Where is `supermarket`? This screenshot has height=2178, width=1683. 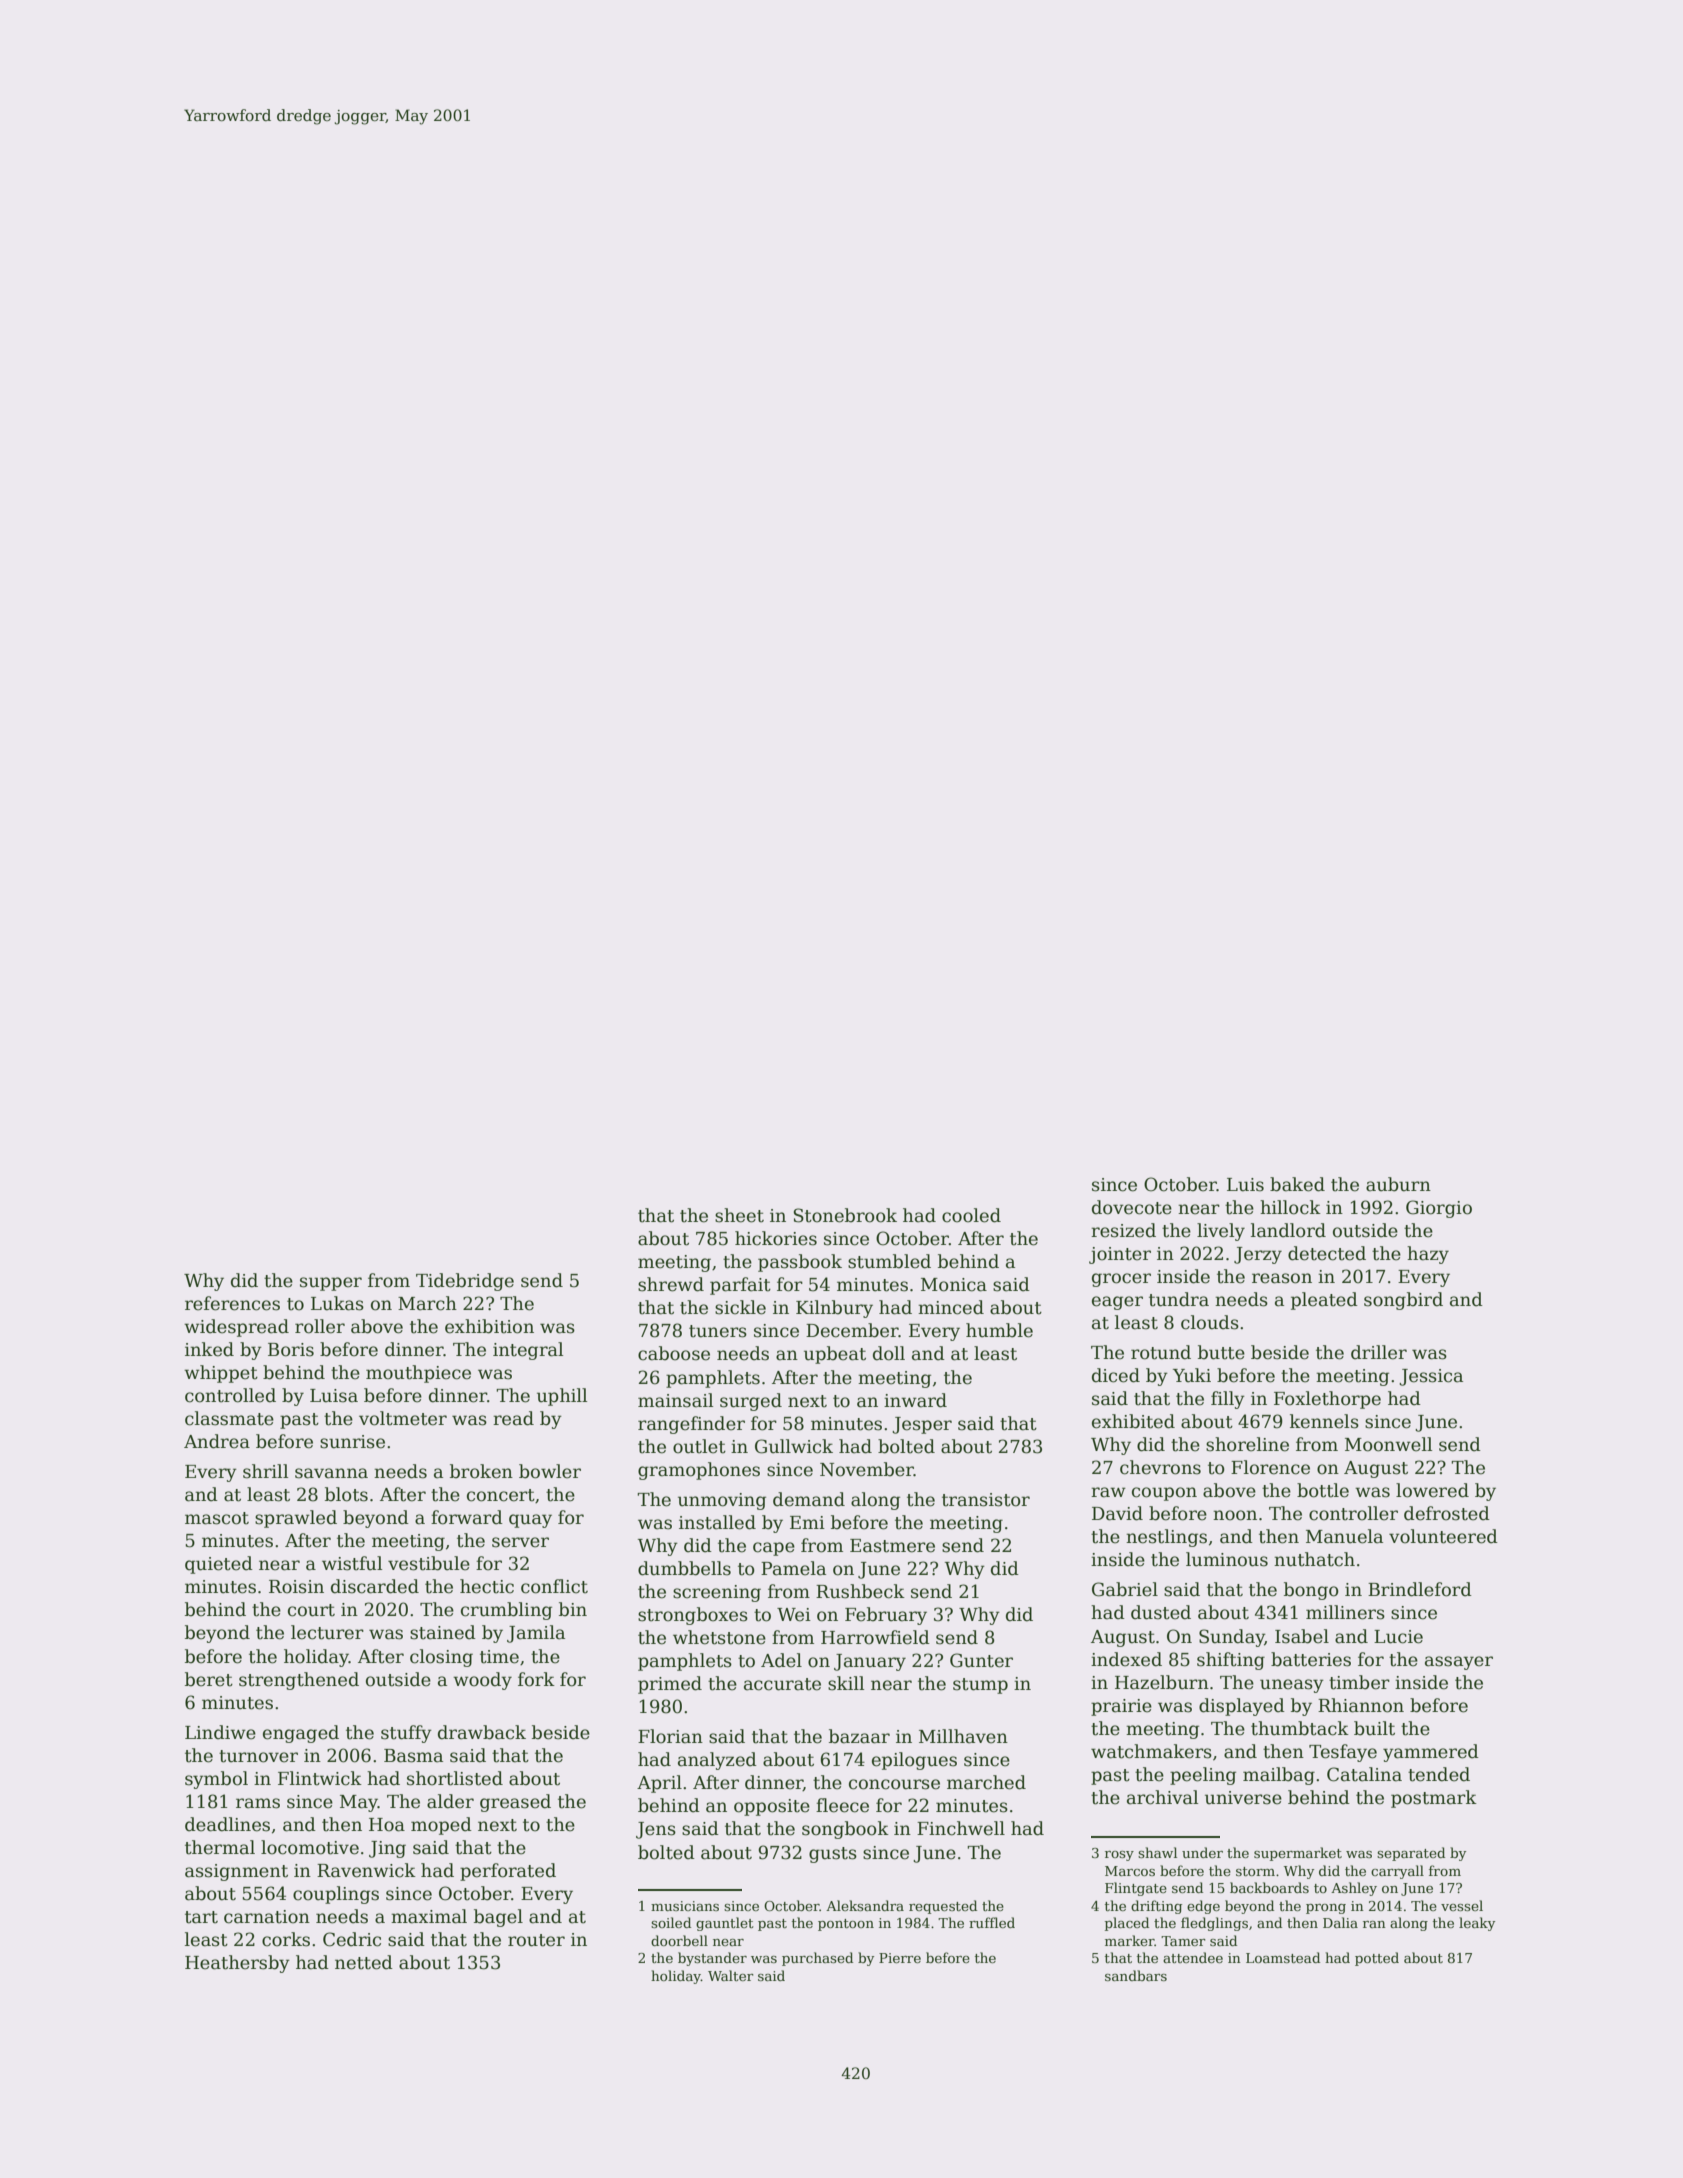
supermarket is located at coordinates (1298, 1854).
